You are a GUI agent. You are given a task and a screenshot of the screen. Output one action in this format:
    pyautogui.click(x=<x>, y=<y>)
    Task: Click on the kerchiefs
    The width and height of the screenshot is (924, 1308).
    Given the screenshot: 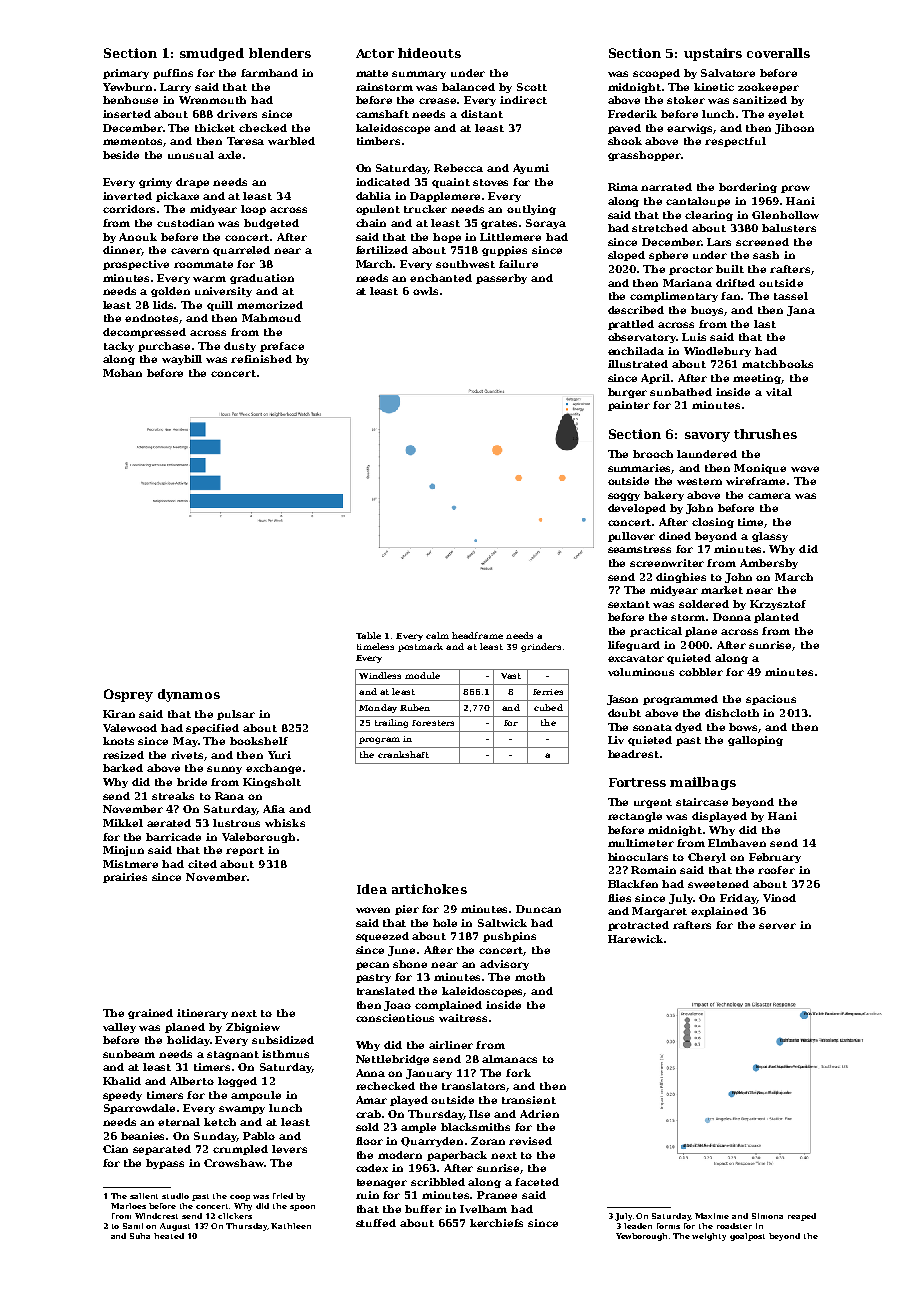 What is the action you would take?
    pyautogui.click(x=496, y=1223)
